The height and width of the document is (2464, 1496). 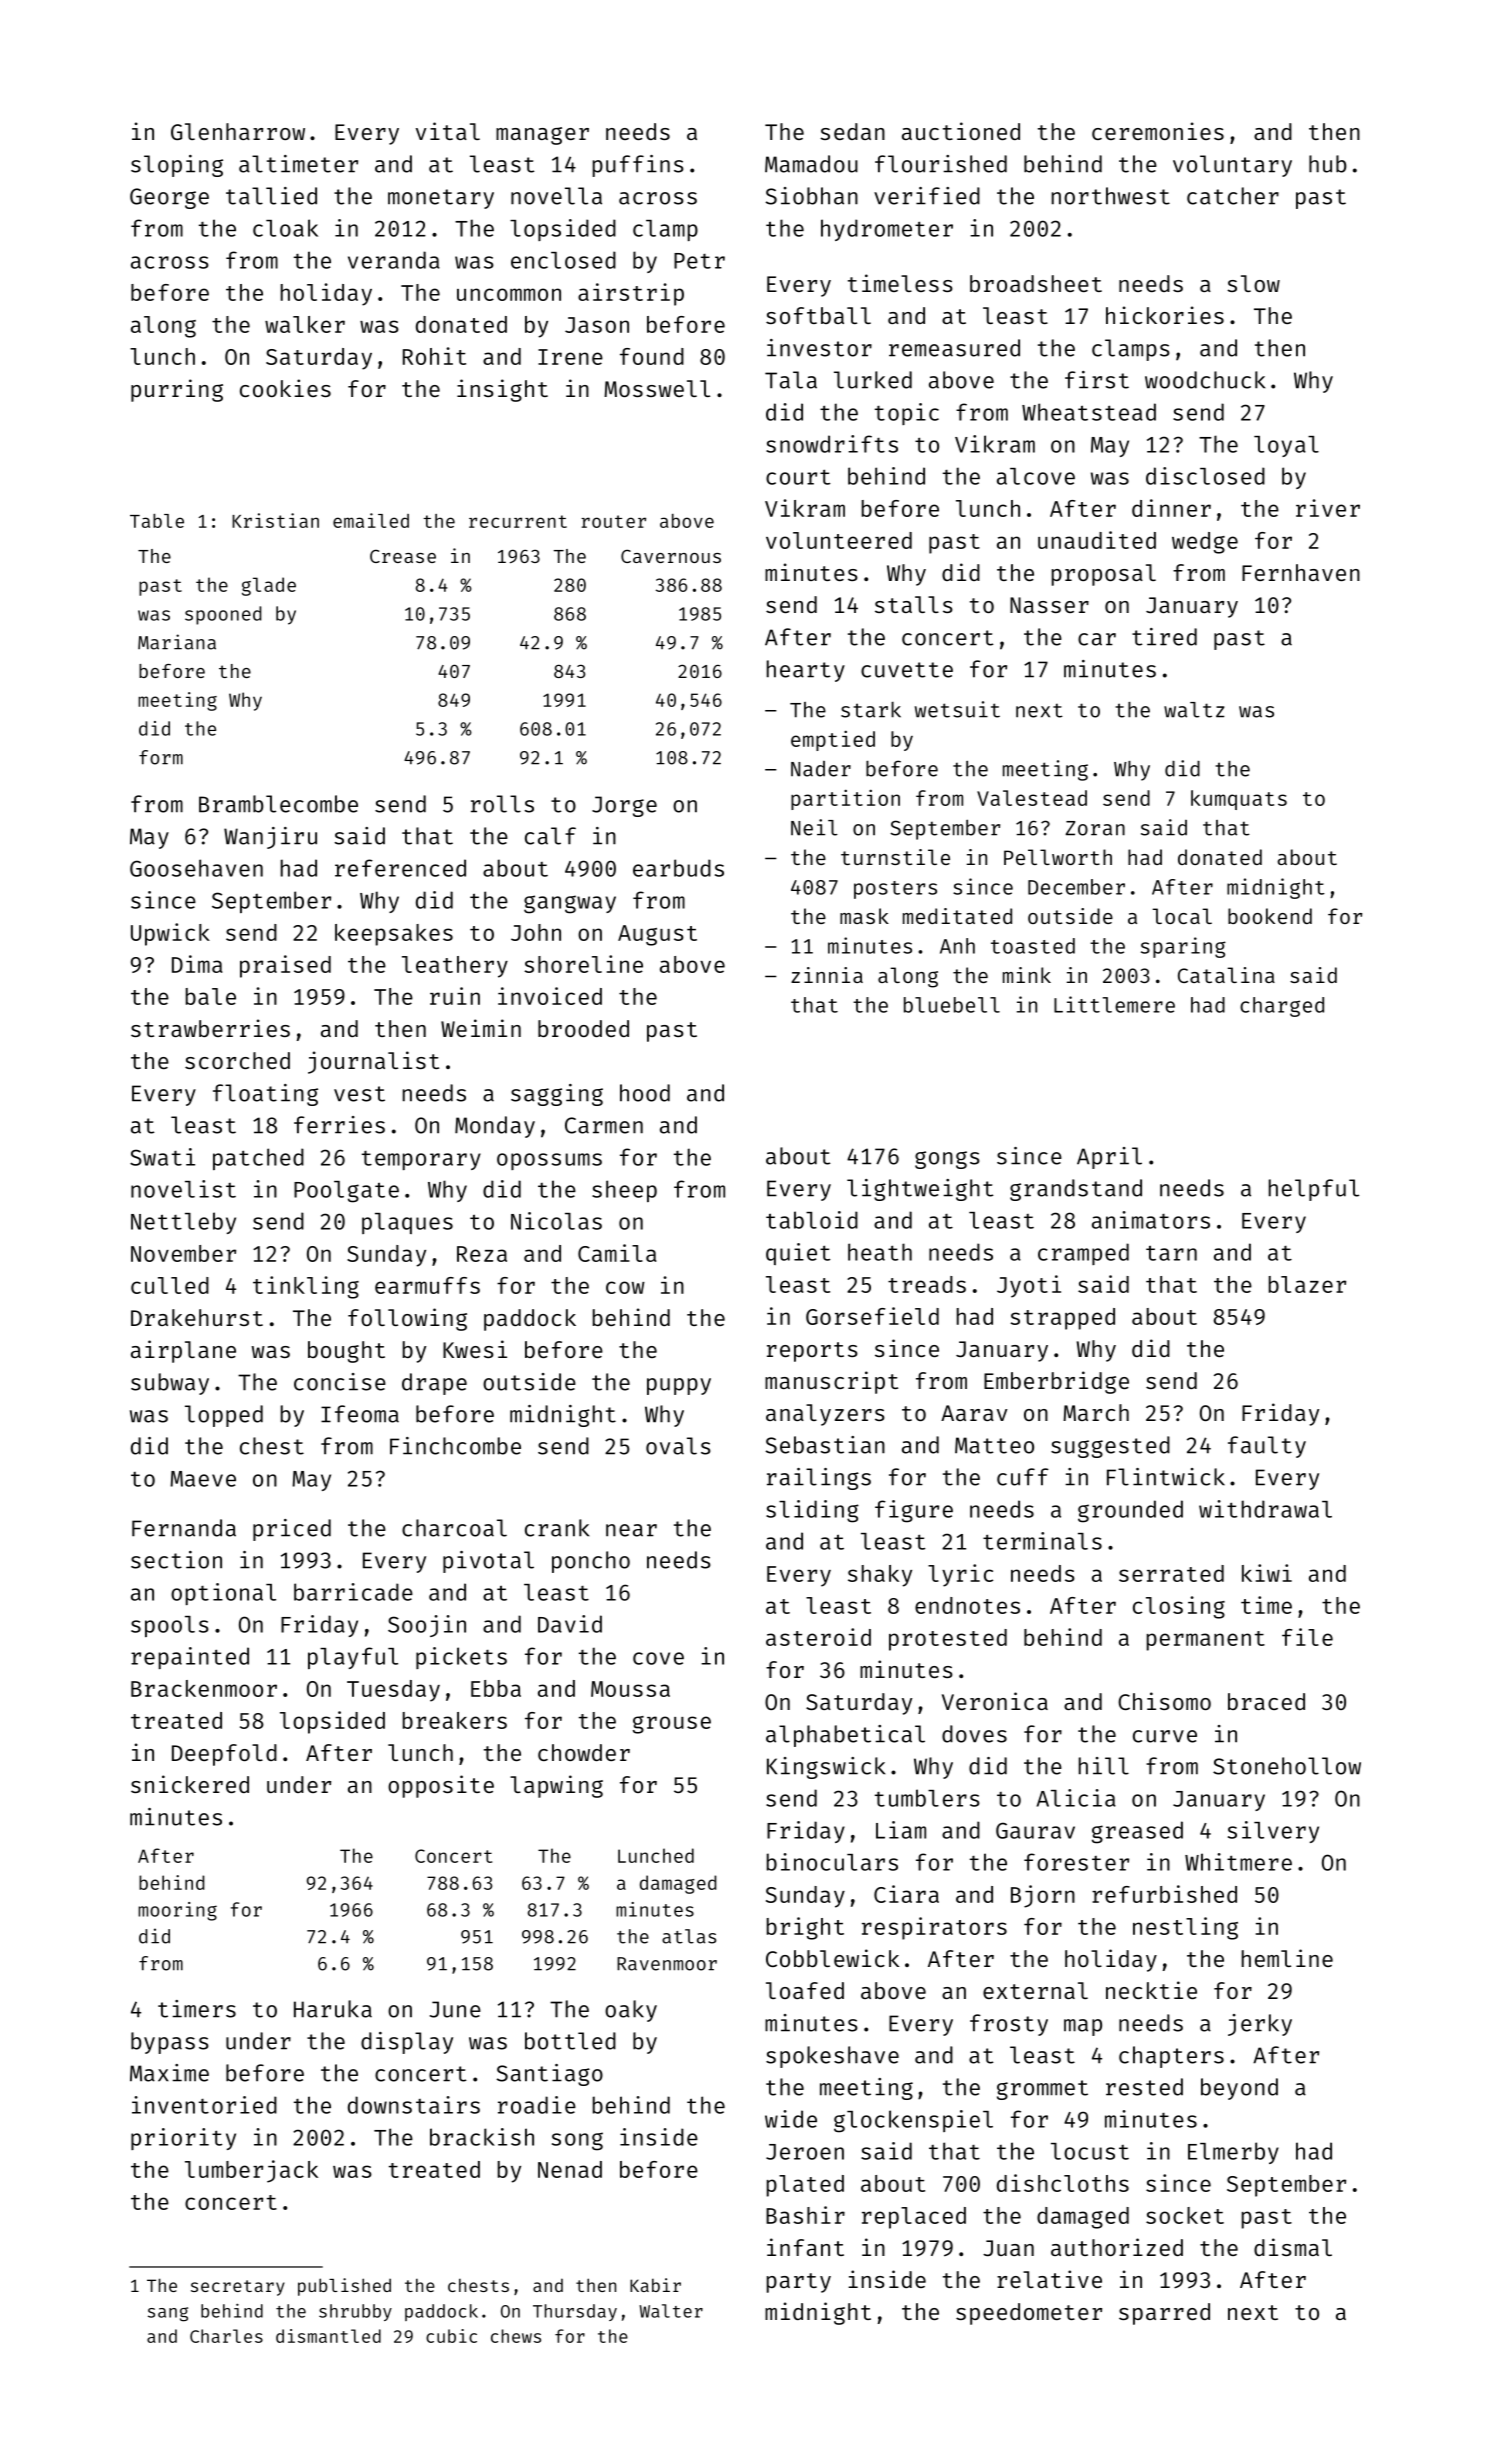 I want to click on sloping, so click(x=177, y=166).
